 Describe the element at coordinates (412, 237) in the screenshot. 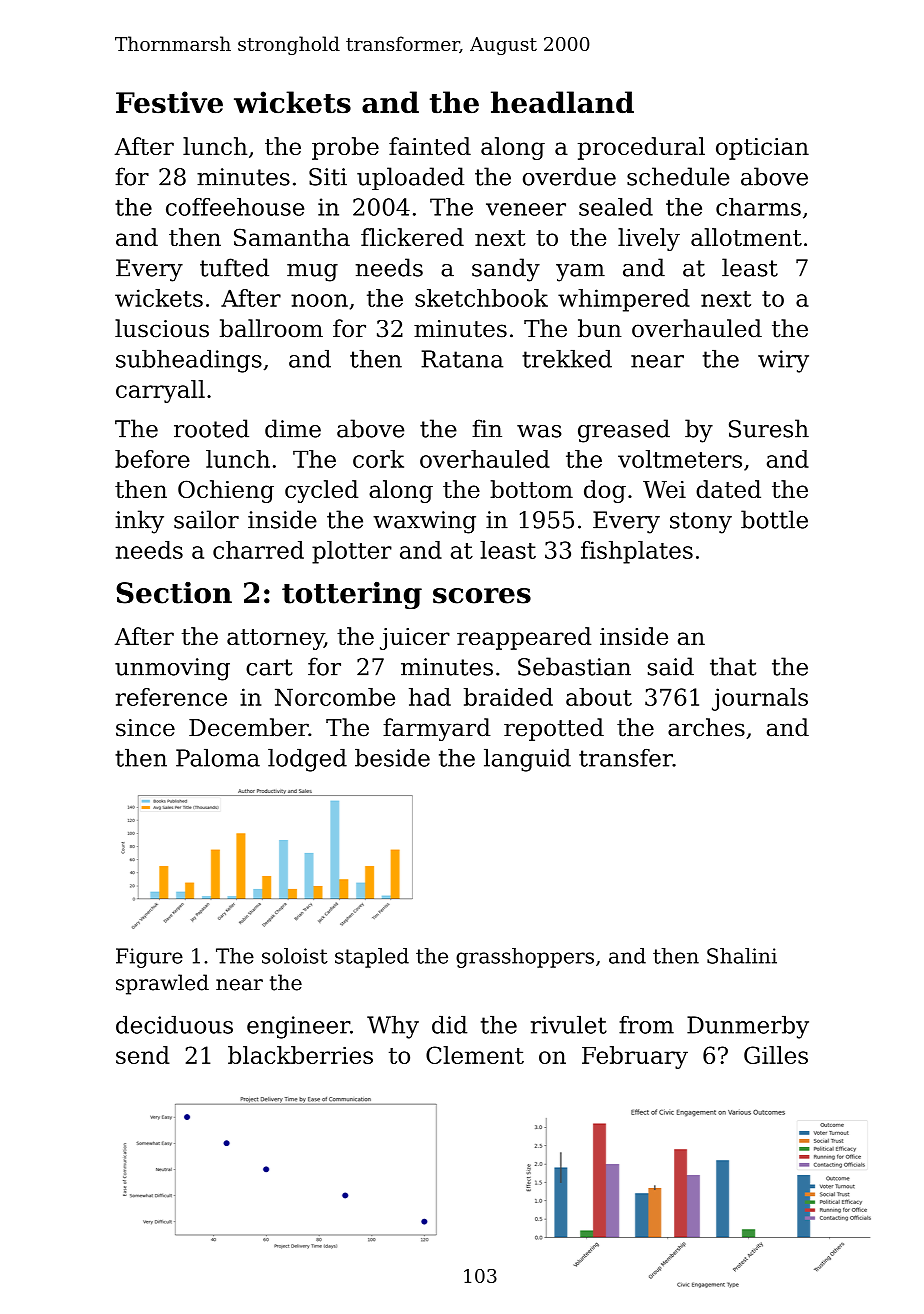

I see `flickered` at that location.
